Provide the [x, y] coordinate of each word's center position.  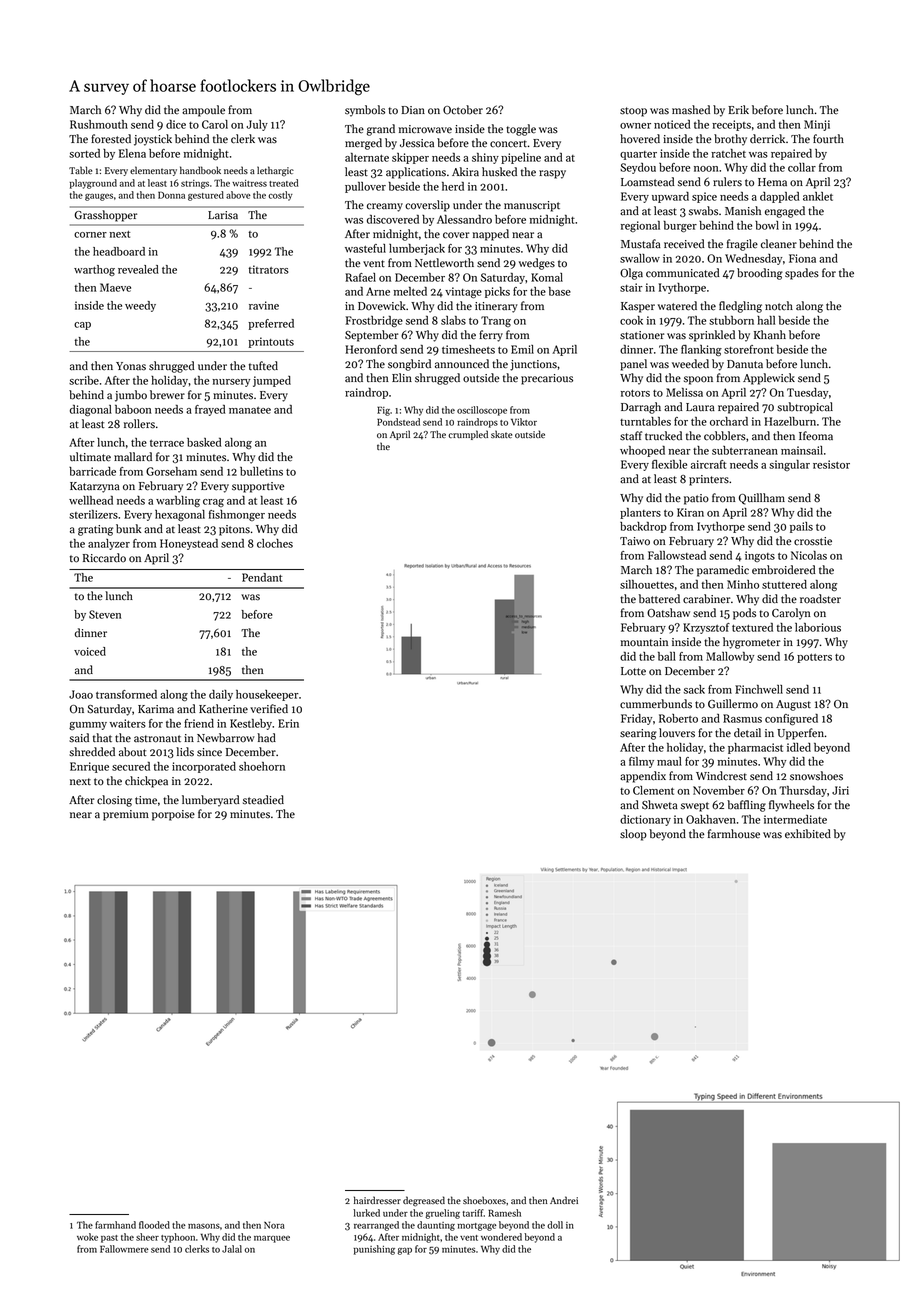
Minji [817, 125]
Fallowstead [677, 555]
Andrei [564, 1200]
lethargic [275, 171]
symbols [365, 111]
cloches [275, 543]
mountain [644, 642]
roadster [820, 599]
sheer [147, 1237]
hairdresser [377, 1200]
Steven [105, 614]
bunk [128, 529]
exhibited [808, 834]
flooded [154, 1225]
